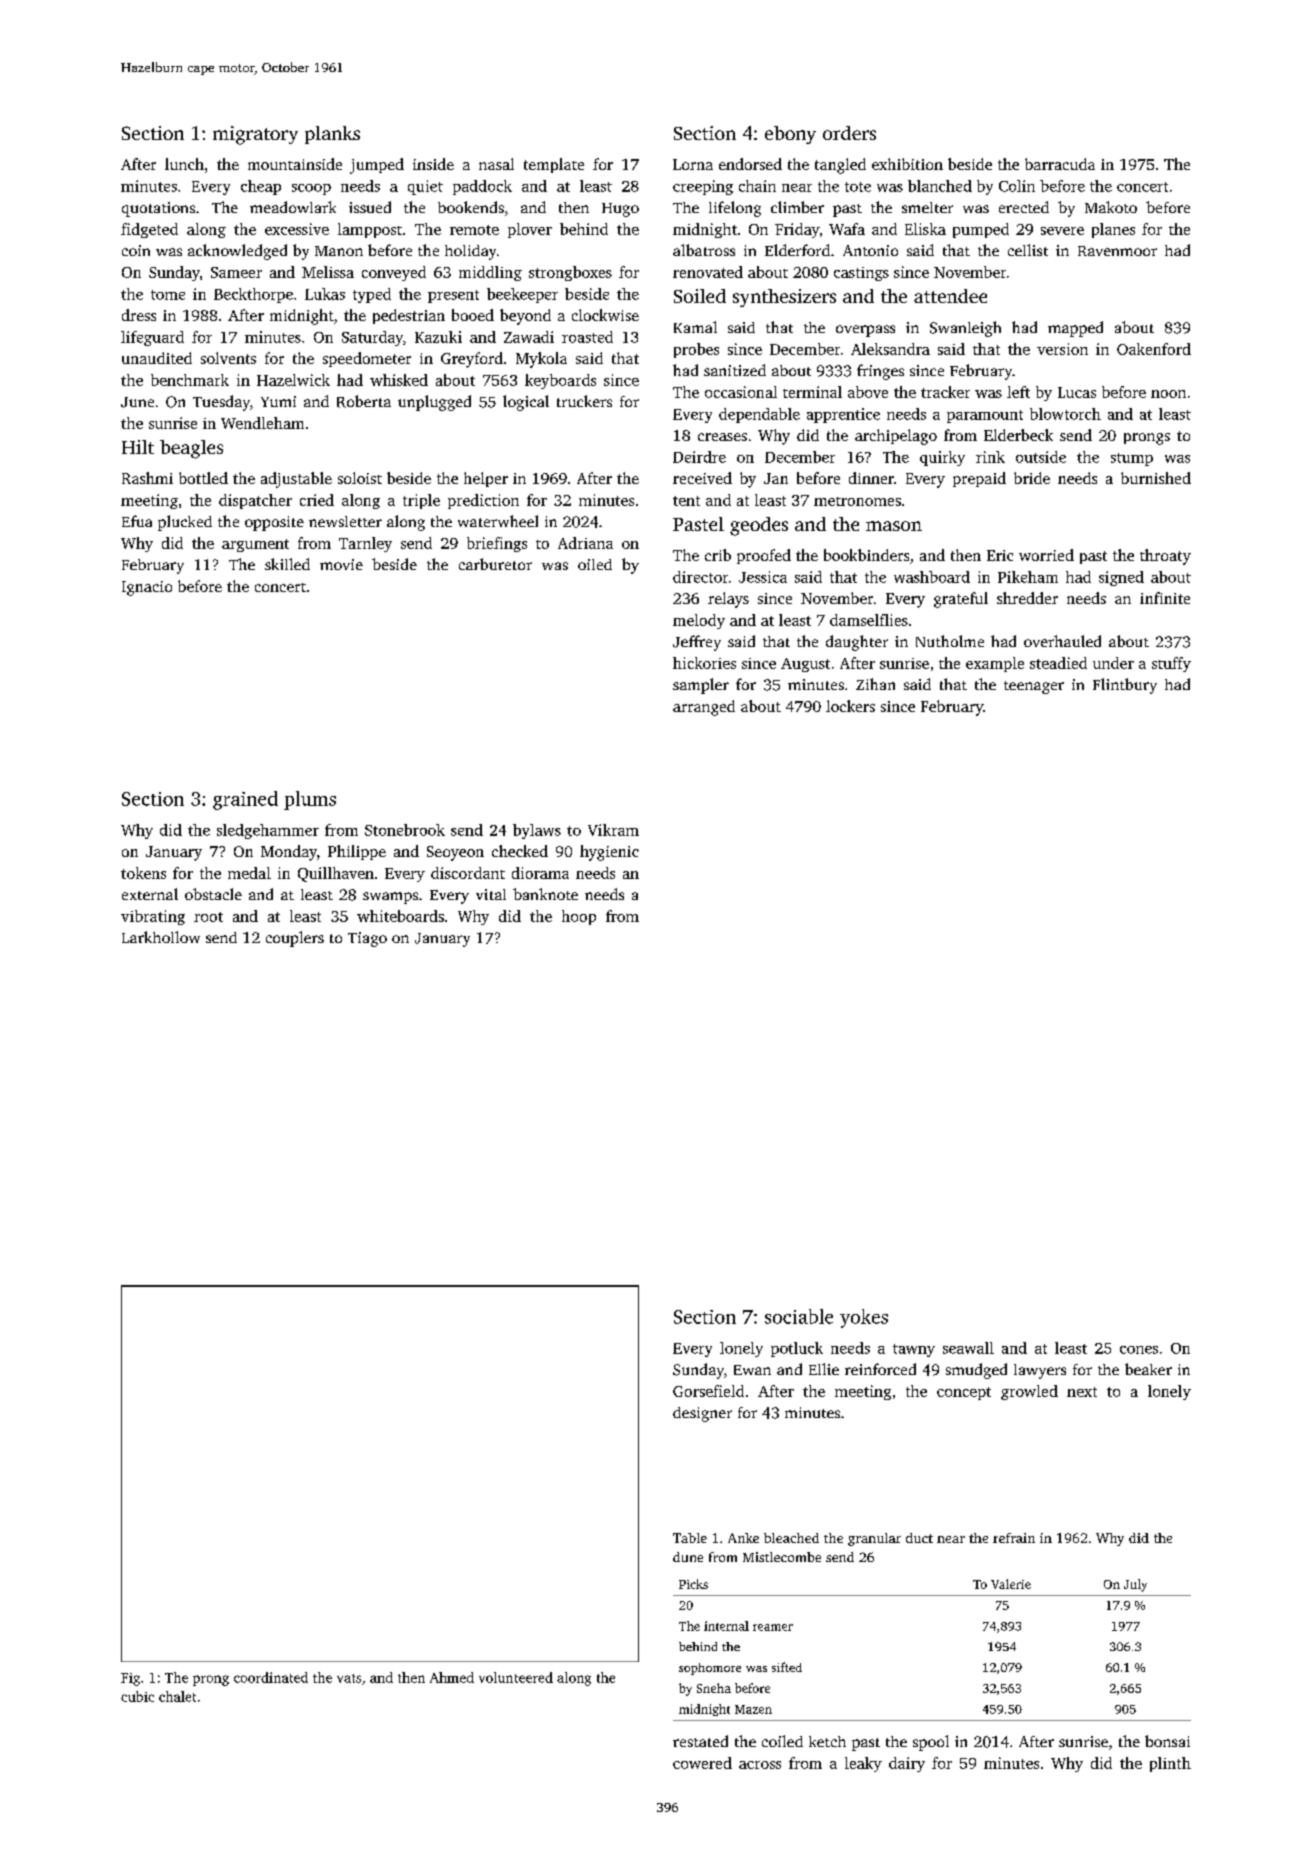 The height and width of the page is (1855, 1312). Describe the element at coordinates (1060, 164) in the page. I see `barracuda` at that location.
